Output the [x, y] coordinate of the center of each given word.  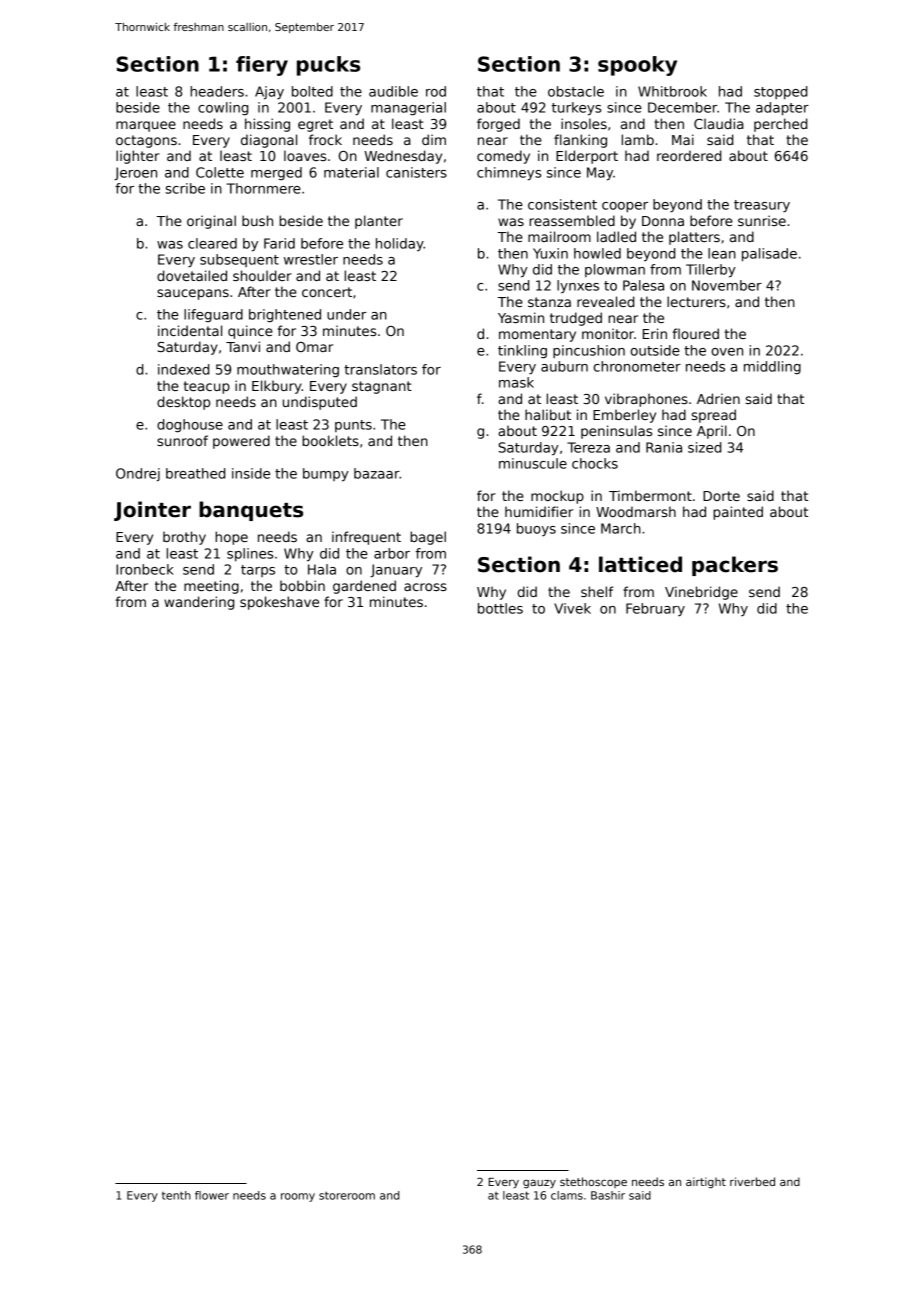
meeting [211, 587]
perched [780, 125]
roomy [298, 1197]
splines [250, 554]
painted [738, 513]
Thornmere [264, 188]
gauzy [539, 1184]
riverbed [752, 1181]
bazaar [377, 473]
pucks [328, 66]
